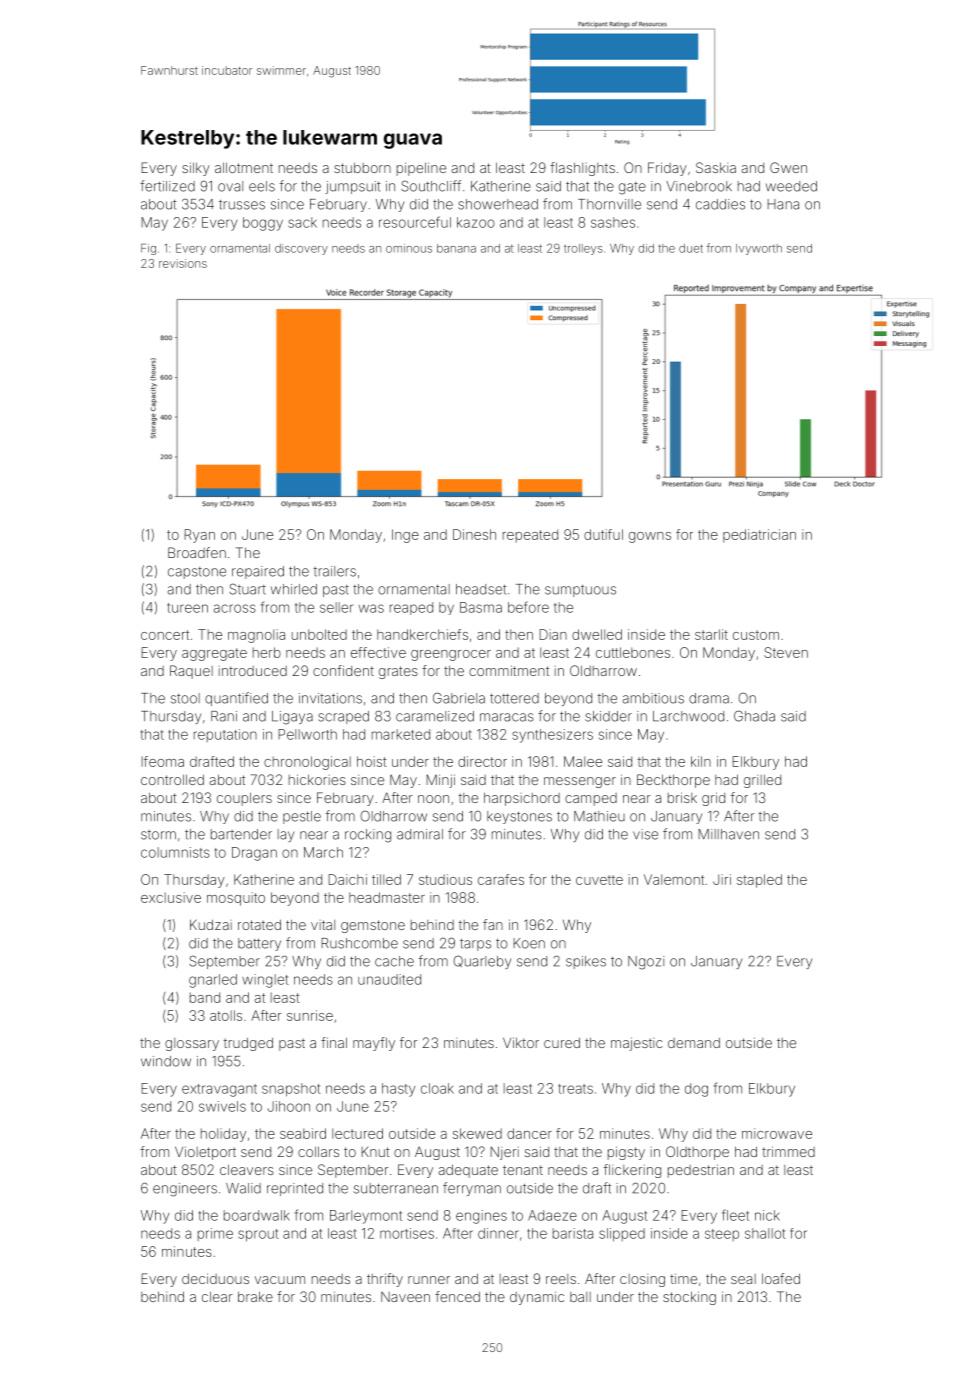  I want to click on stapled, so click(759, 881).
